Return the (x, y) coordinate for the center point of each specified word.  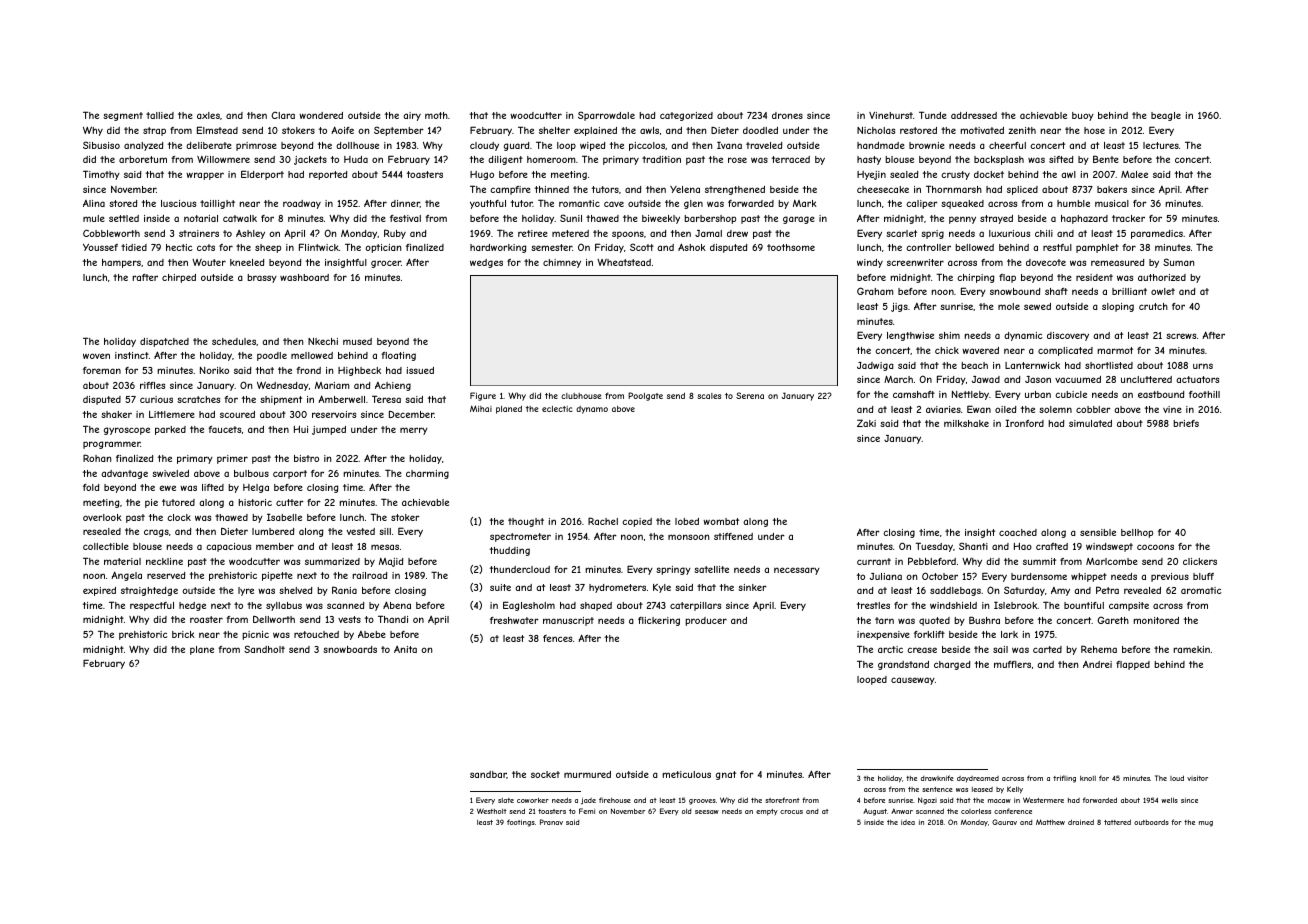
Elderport (262, 175)
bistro (306, 458)
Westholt (492, 811)
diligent (505, 160)
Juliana (886, 576)
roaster (206, 619)
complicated (1065, 351)
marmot (1115, 350)
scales (709, 396)
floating (398, 356)
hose (1094, 130)
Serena (750, 395)
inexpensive (883, 635)
